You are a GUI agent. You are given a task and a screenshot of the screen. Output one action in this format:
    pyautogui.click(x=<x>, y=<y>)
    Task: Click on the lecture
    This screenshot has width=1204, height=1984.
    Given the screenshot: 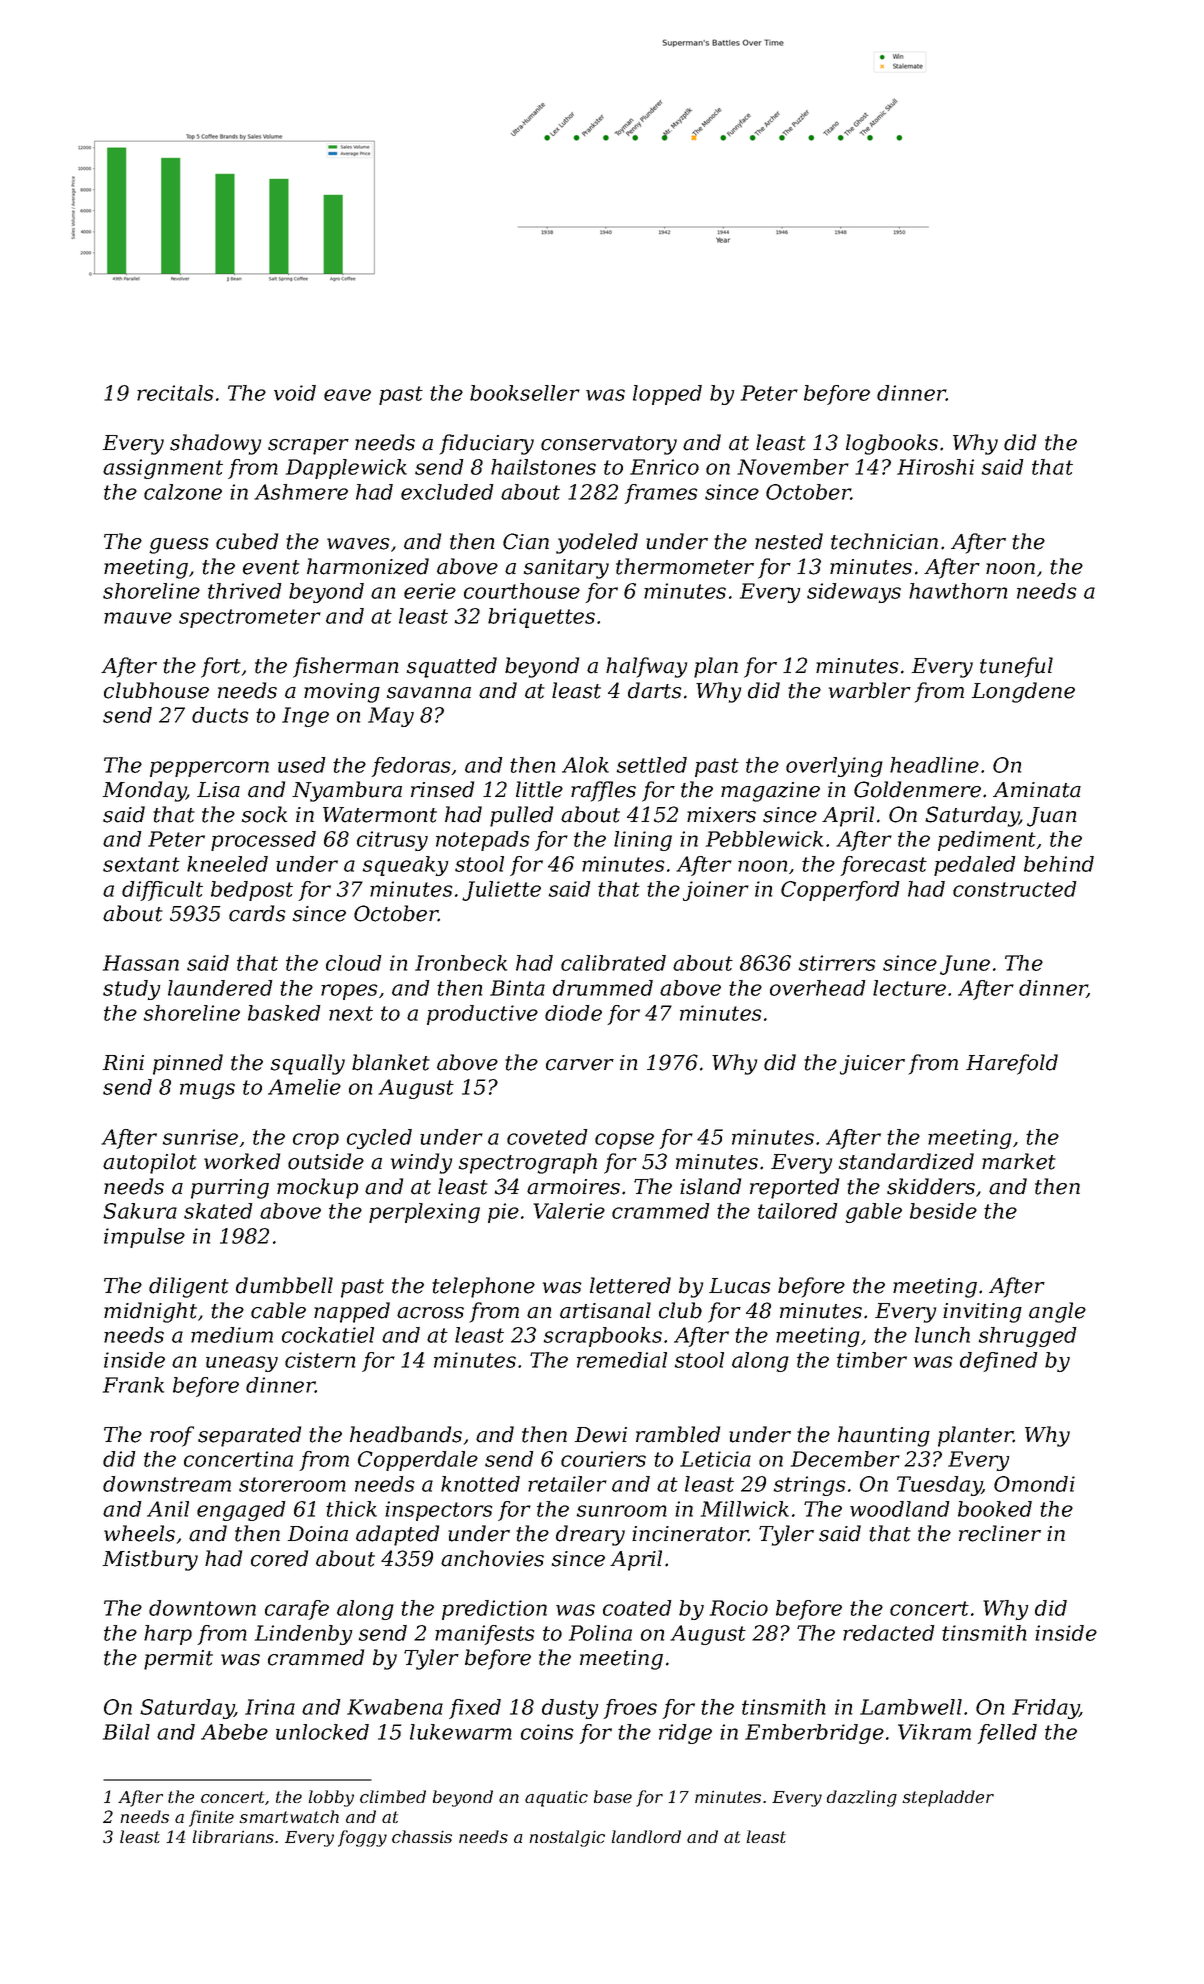 What is the action you would take?
    pyautogui.click(x=909, y=988)
